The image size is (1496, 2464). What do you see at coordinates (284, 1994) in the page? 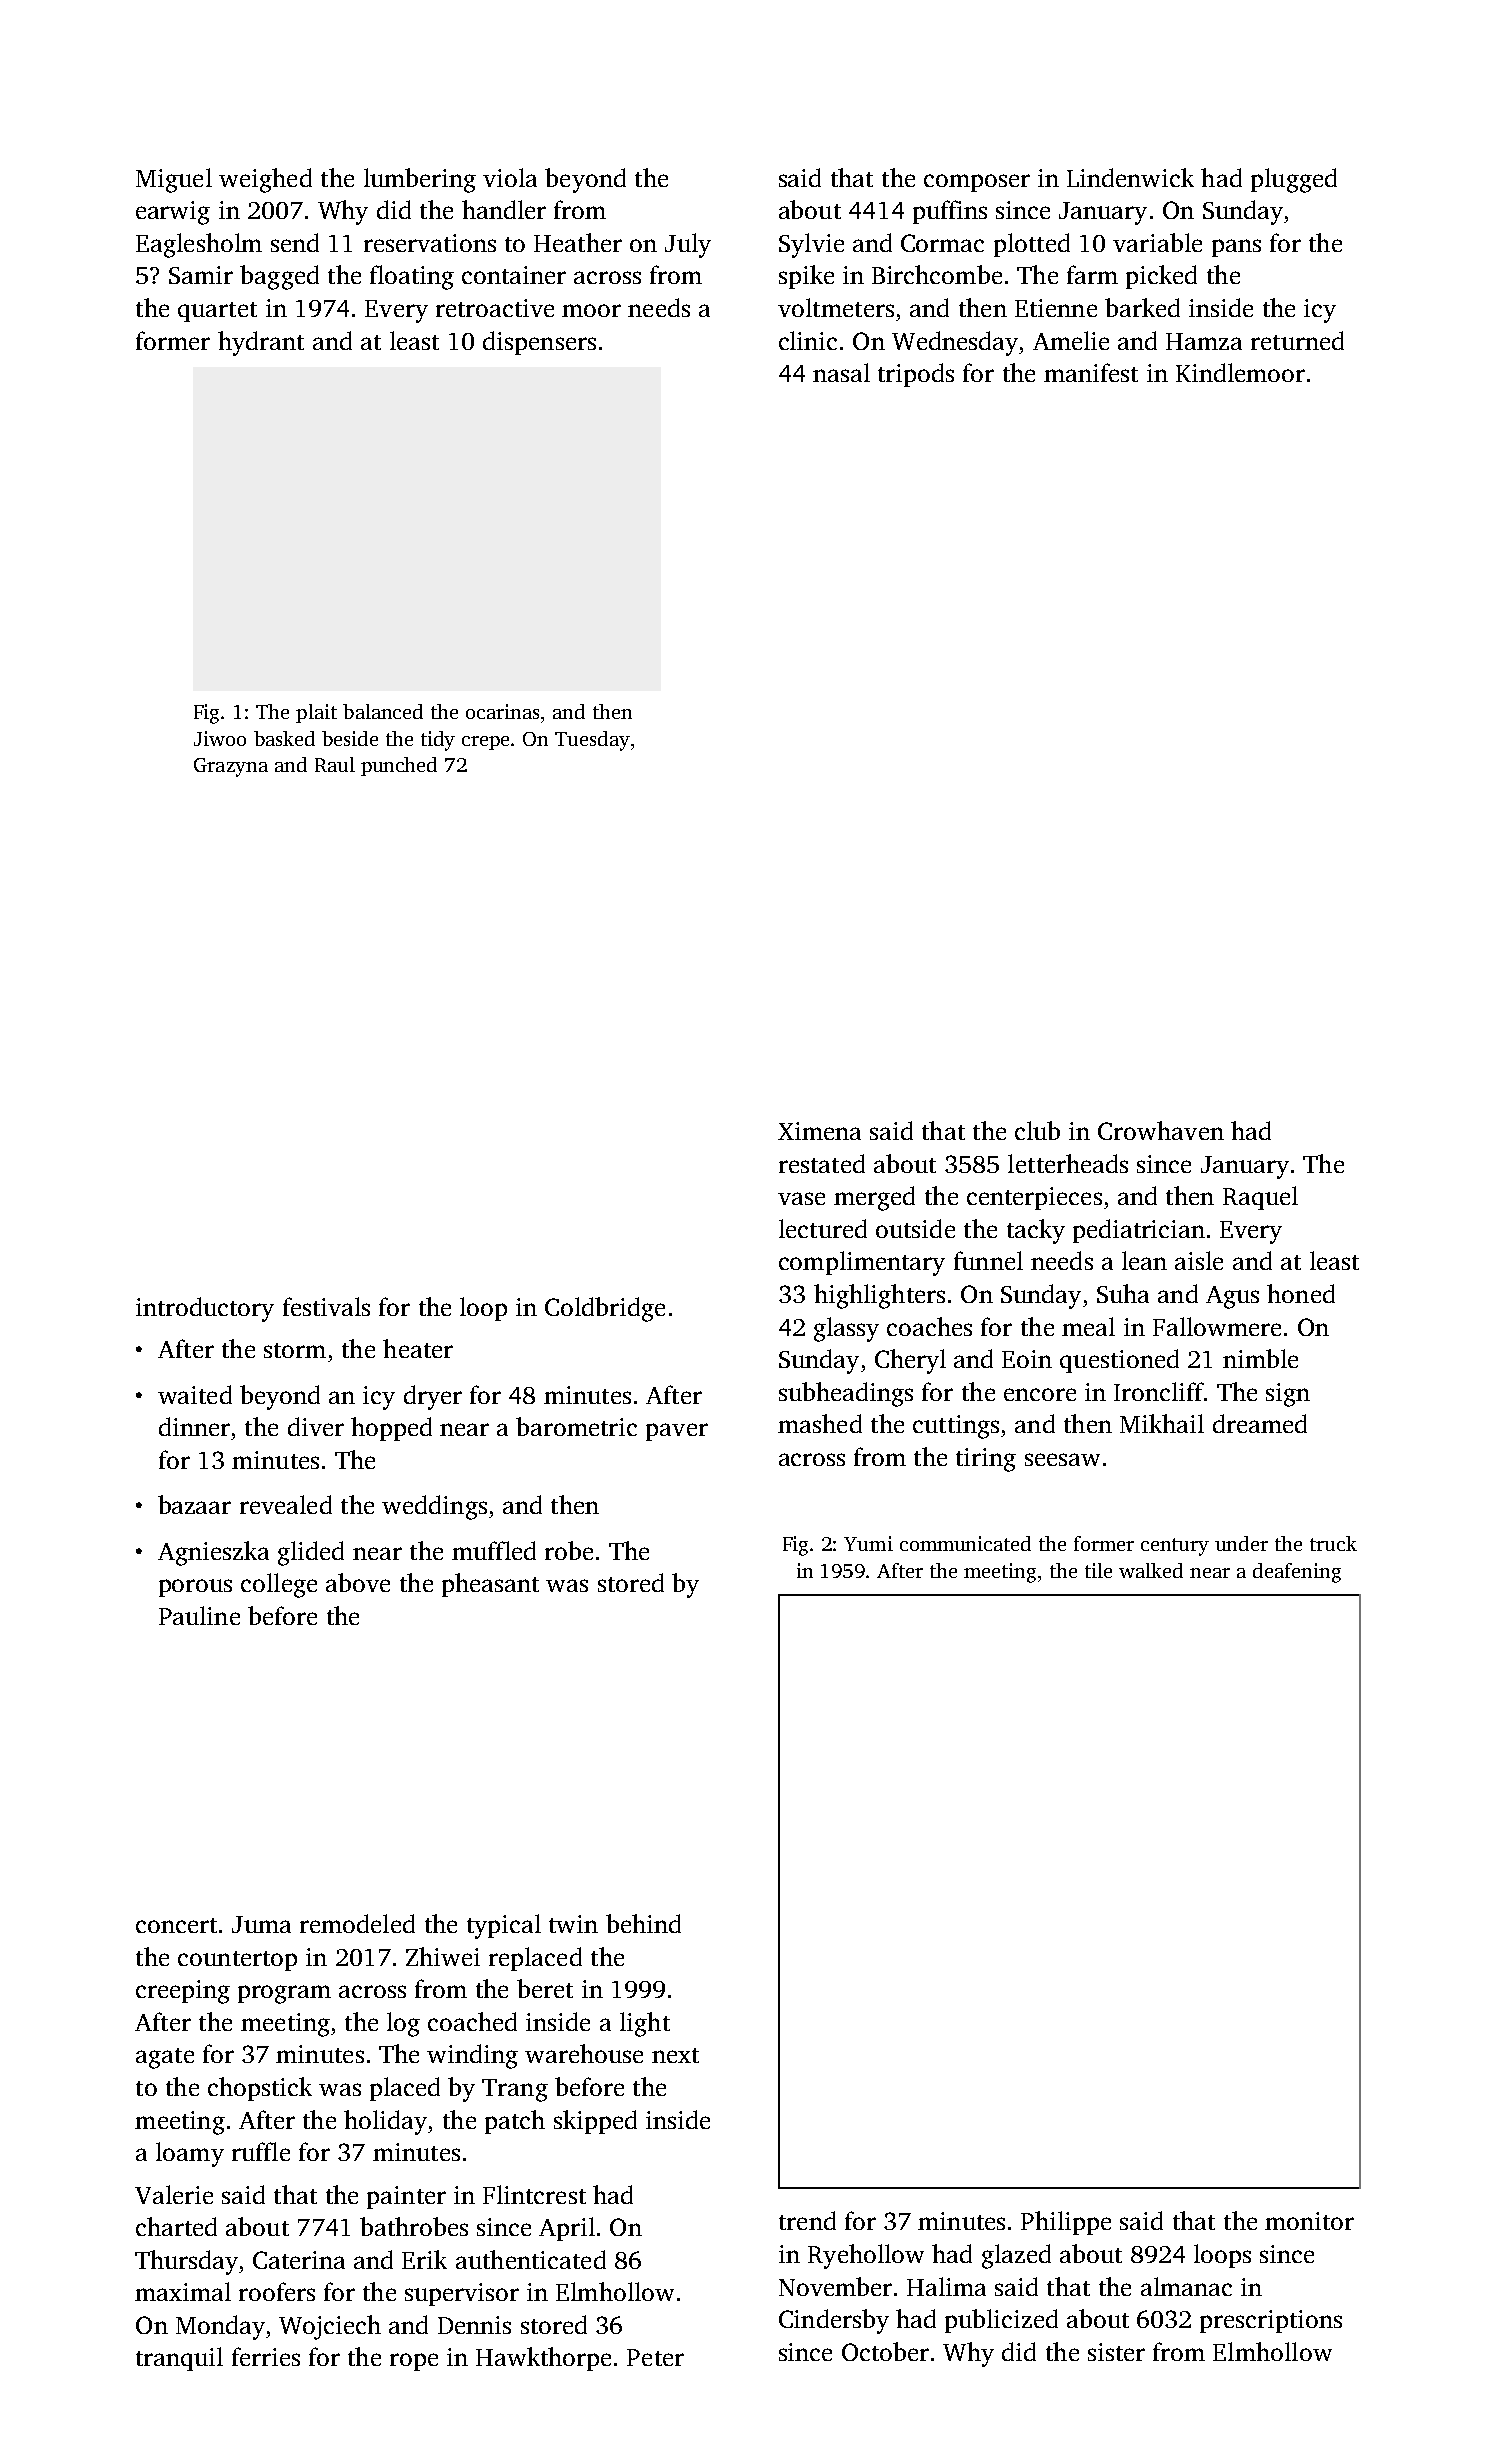
I see `program` at bounding box center [284, 1994].
